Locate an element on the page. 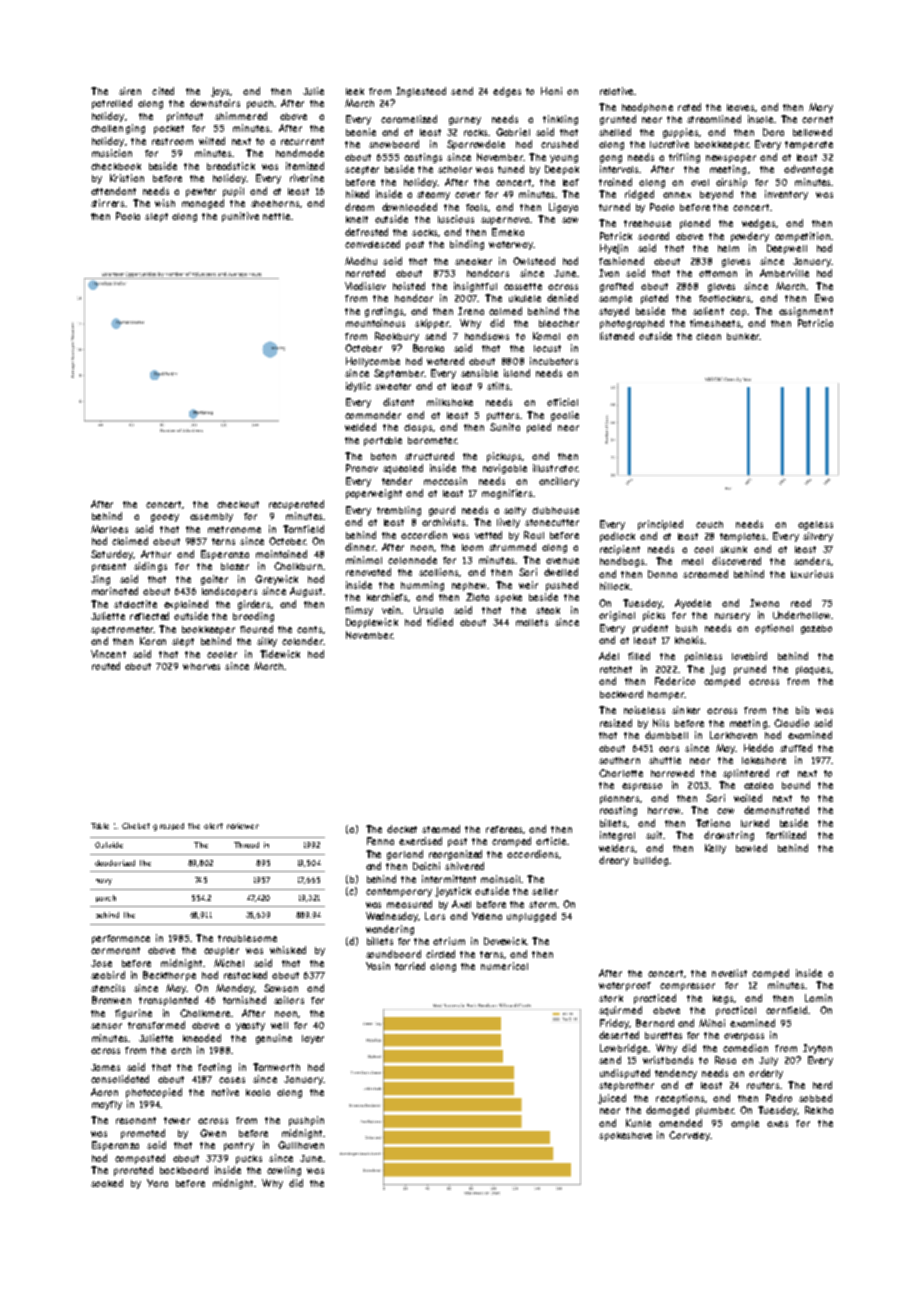 The width and height of the document is (924, 1308). pushpin is located at coordinates (306, 1121).
